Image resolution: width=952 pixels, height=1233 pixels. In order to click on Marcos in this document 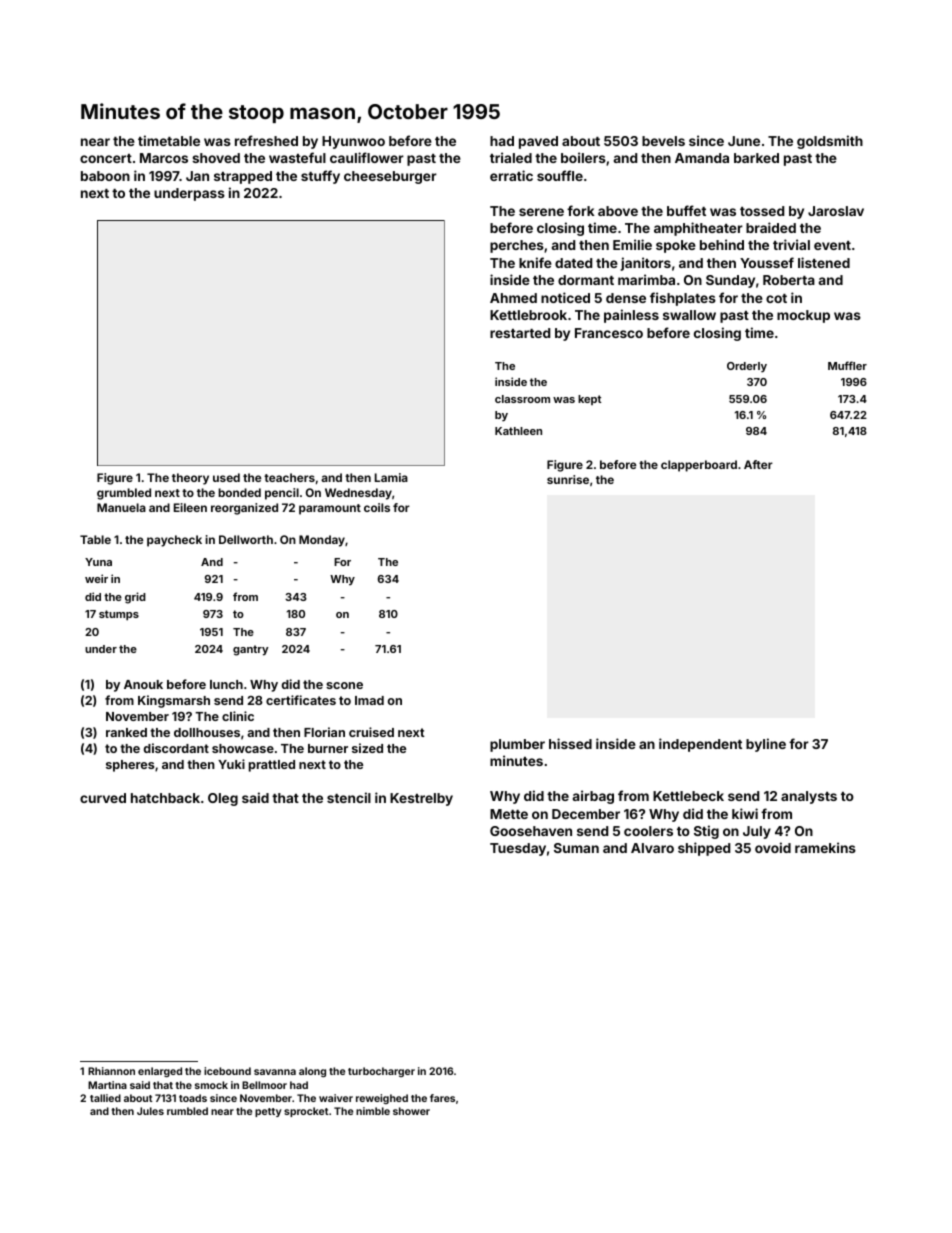, I will do `click(164, 158)`.
